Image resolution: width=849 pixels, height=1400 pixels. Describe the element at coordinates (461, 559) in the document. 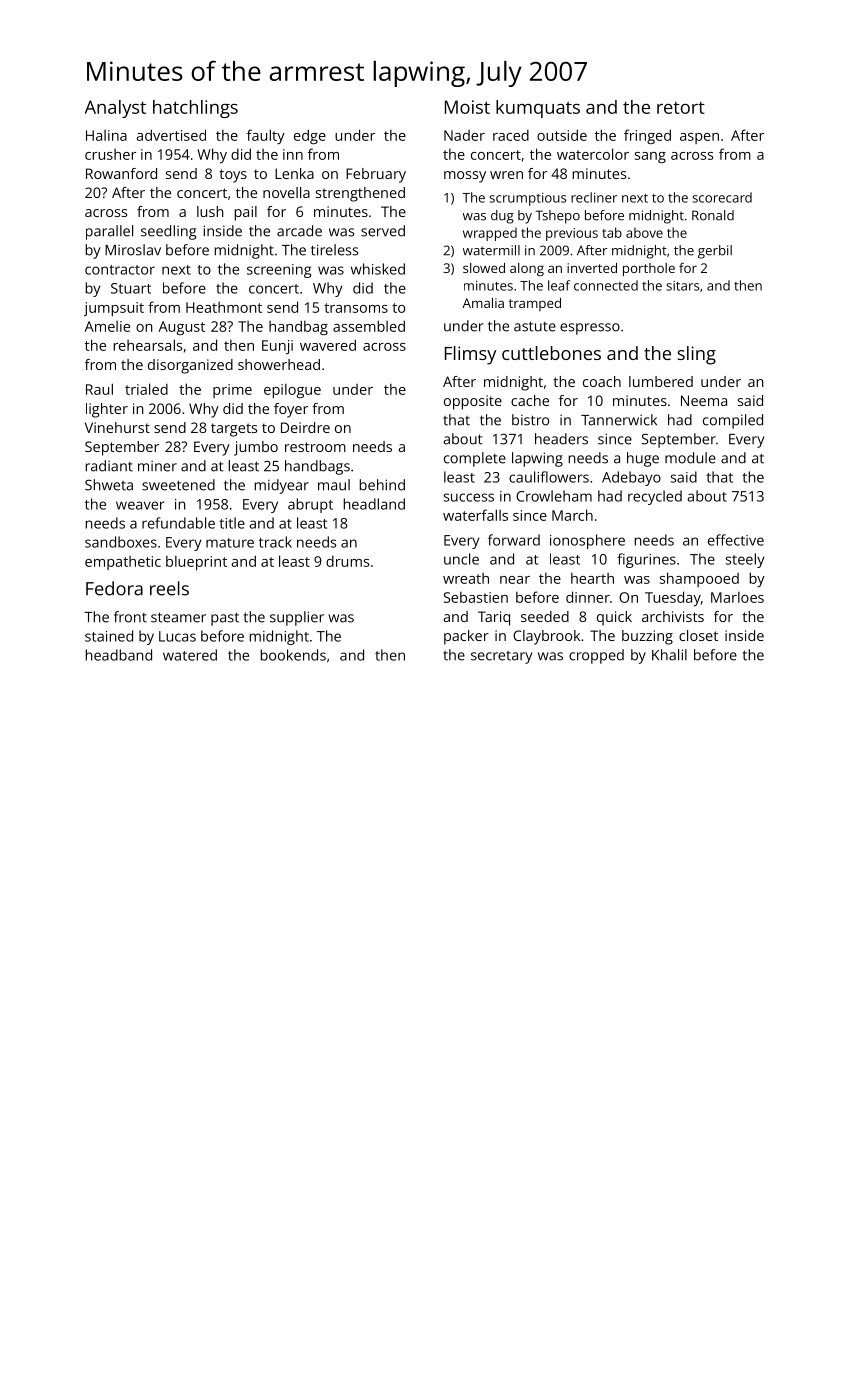

I see `uncle` at that location.
